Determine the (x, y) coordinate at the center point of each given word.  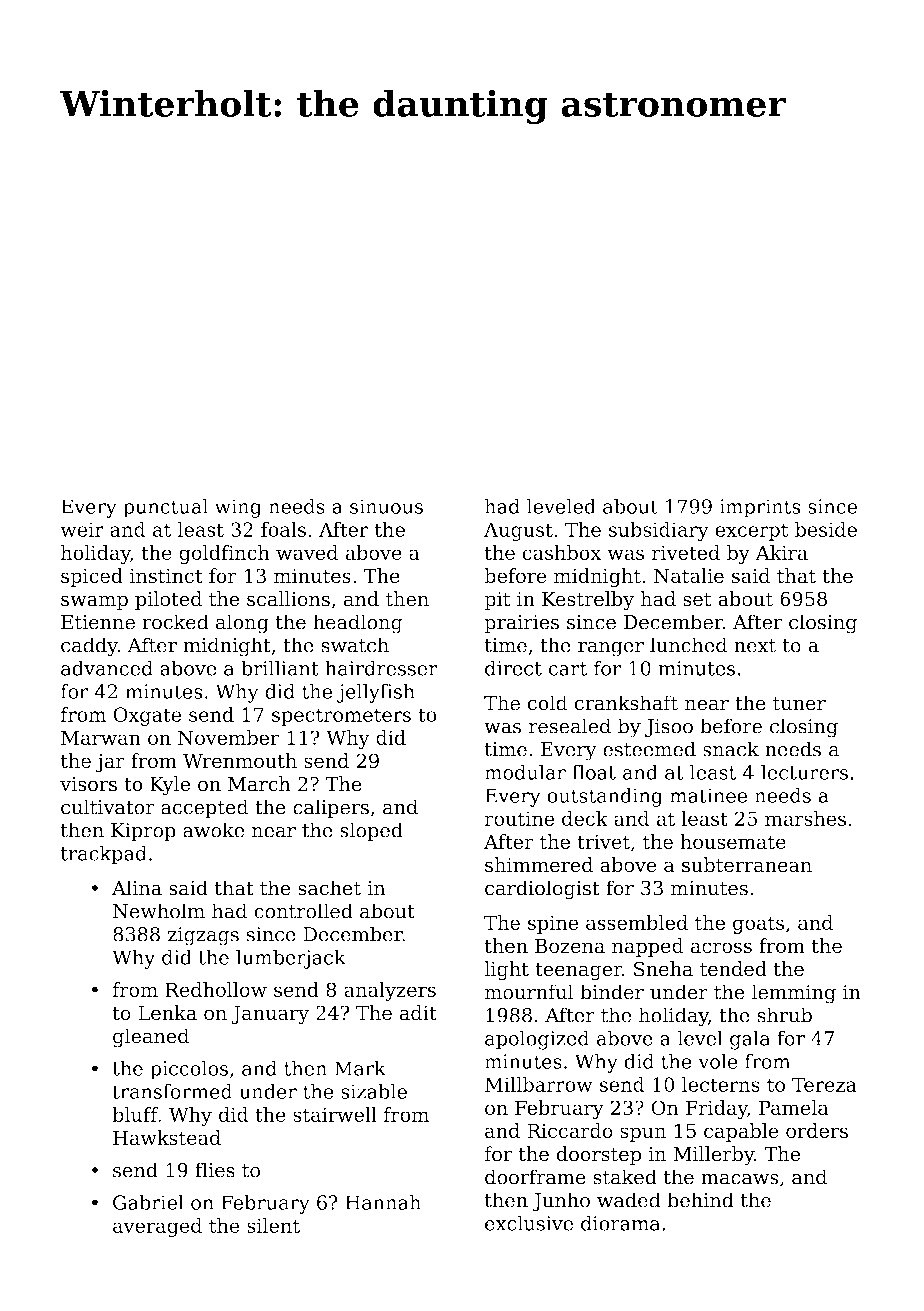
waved (307, 552)
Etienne (98, 622)
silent (273, 1225)
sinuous (386, 506)
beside (826, 529)
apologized (537, 1040)
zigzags (203, 936)
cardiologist (542, 890)
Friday (716, 1109)
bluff (135, 1114)
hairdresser (381, 668)
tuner (799, 704)
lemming (794, 994)
